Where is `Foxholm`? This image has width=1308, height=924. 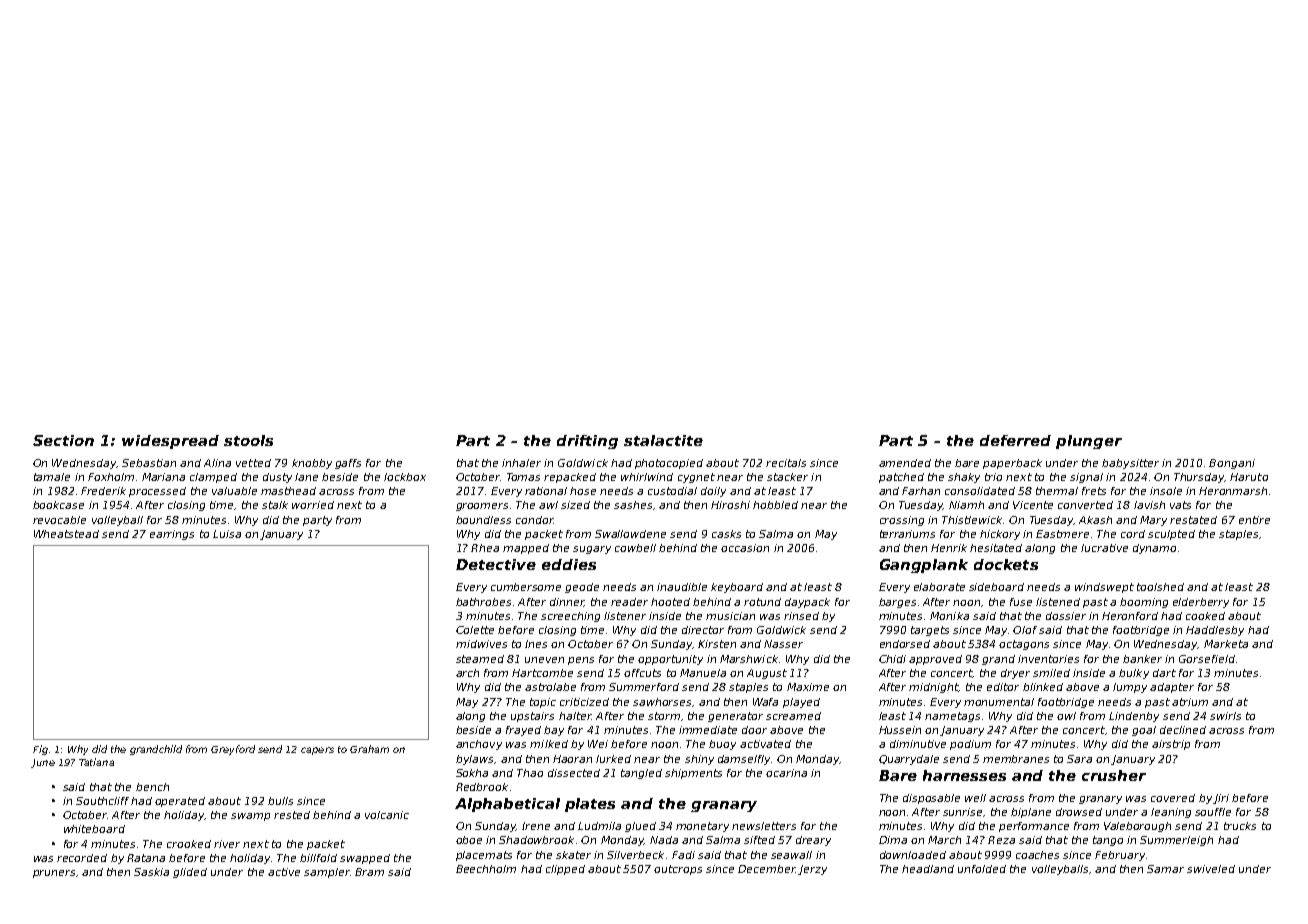
Foxholm is located at coordinates (111, 477).
